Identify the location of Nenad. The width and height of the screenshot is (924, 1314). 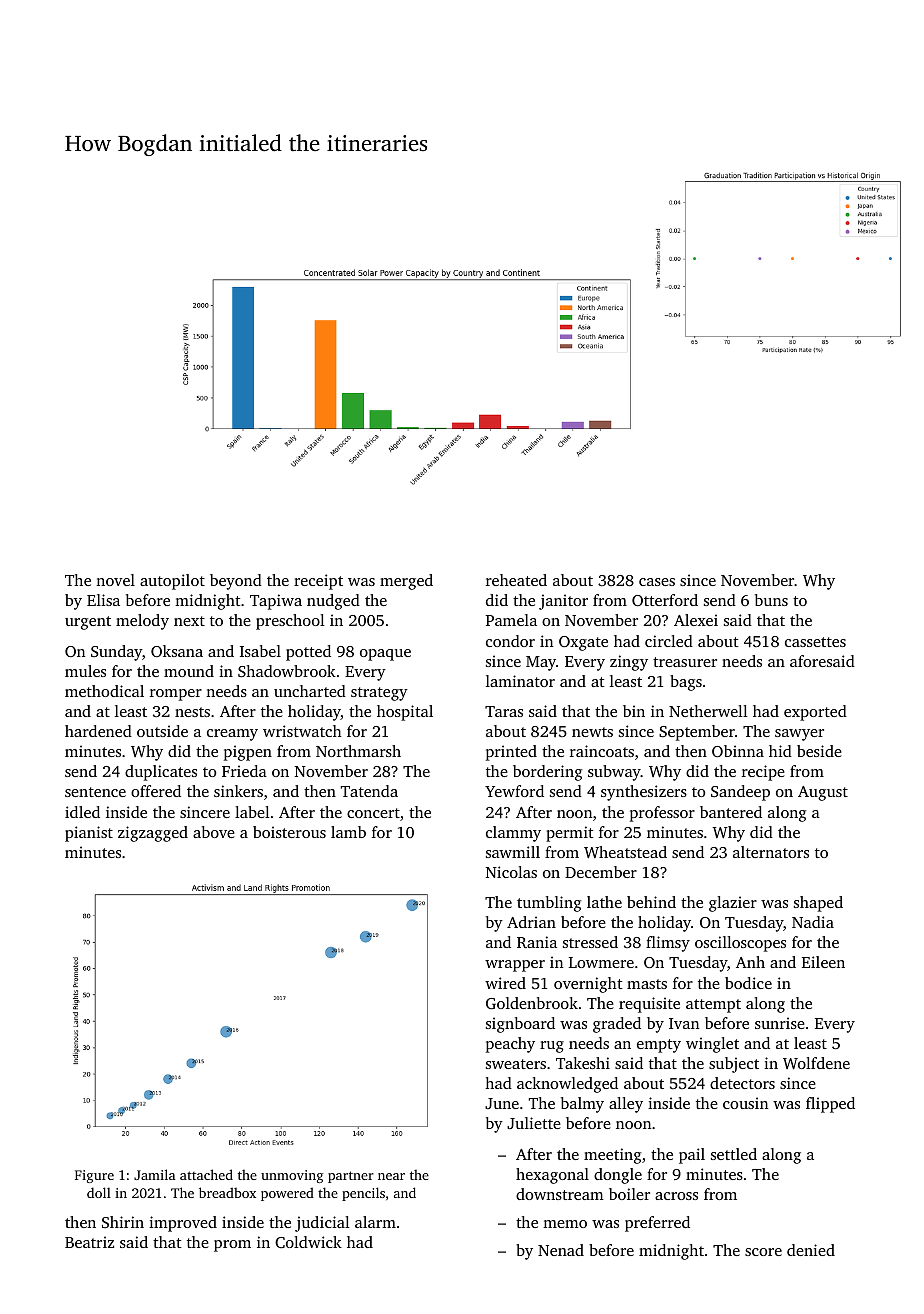
(561, 1250).
